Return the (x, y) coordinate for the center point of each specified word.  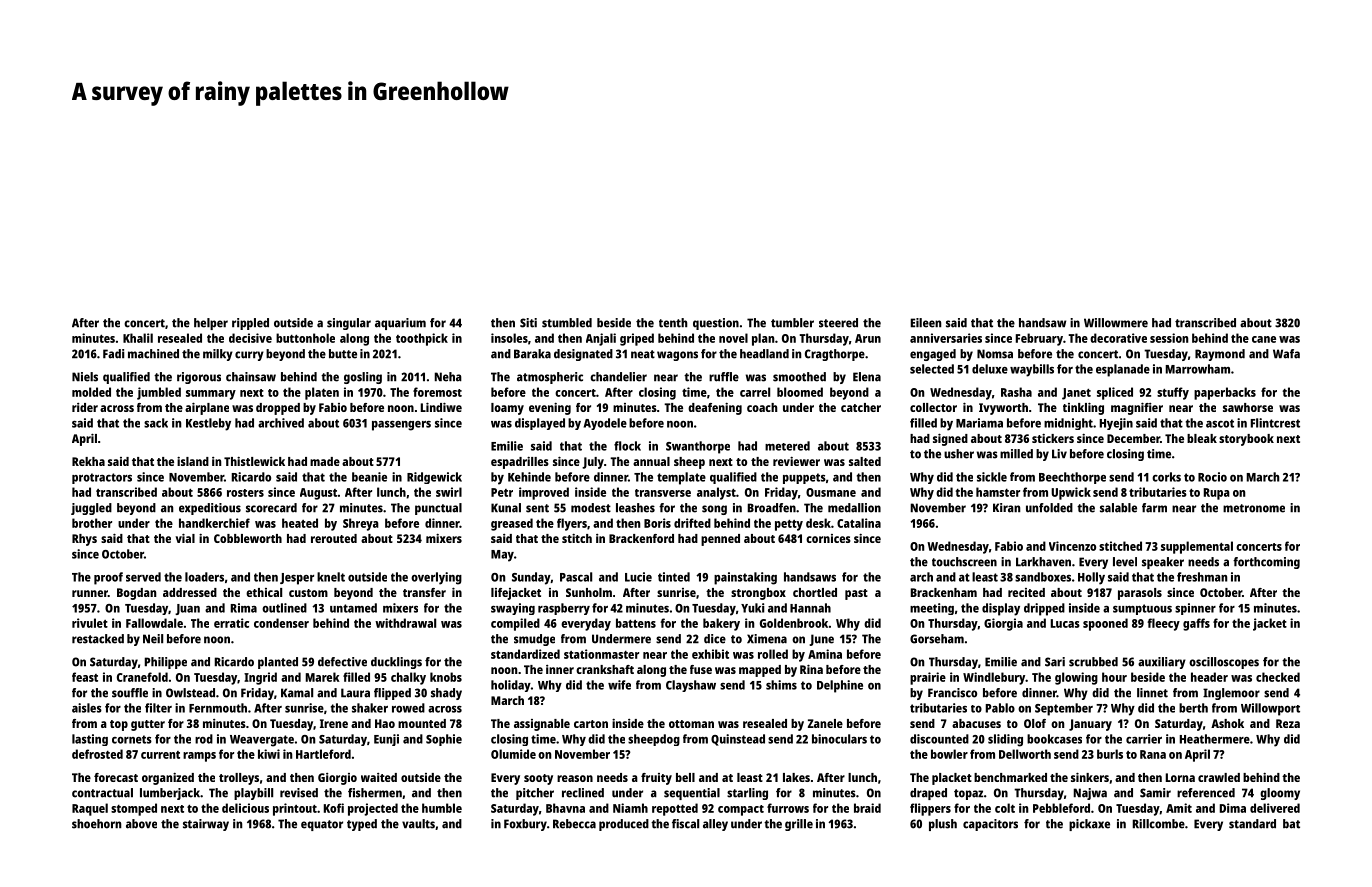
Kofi (334, 808)
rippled (250, 324)
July (593, 463)
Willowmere (1116, 323)
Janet (1076, 394)
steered (838, 323)
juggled (91, 509)
